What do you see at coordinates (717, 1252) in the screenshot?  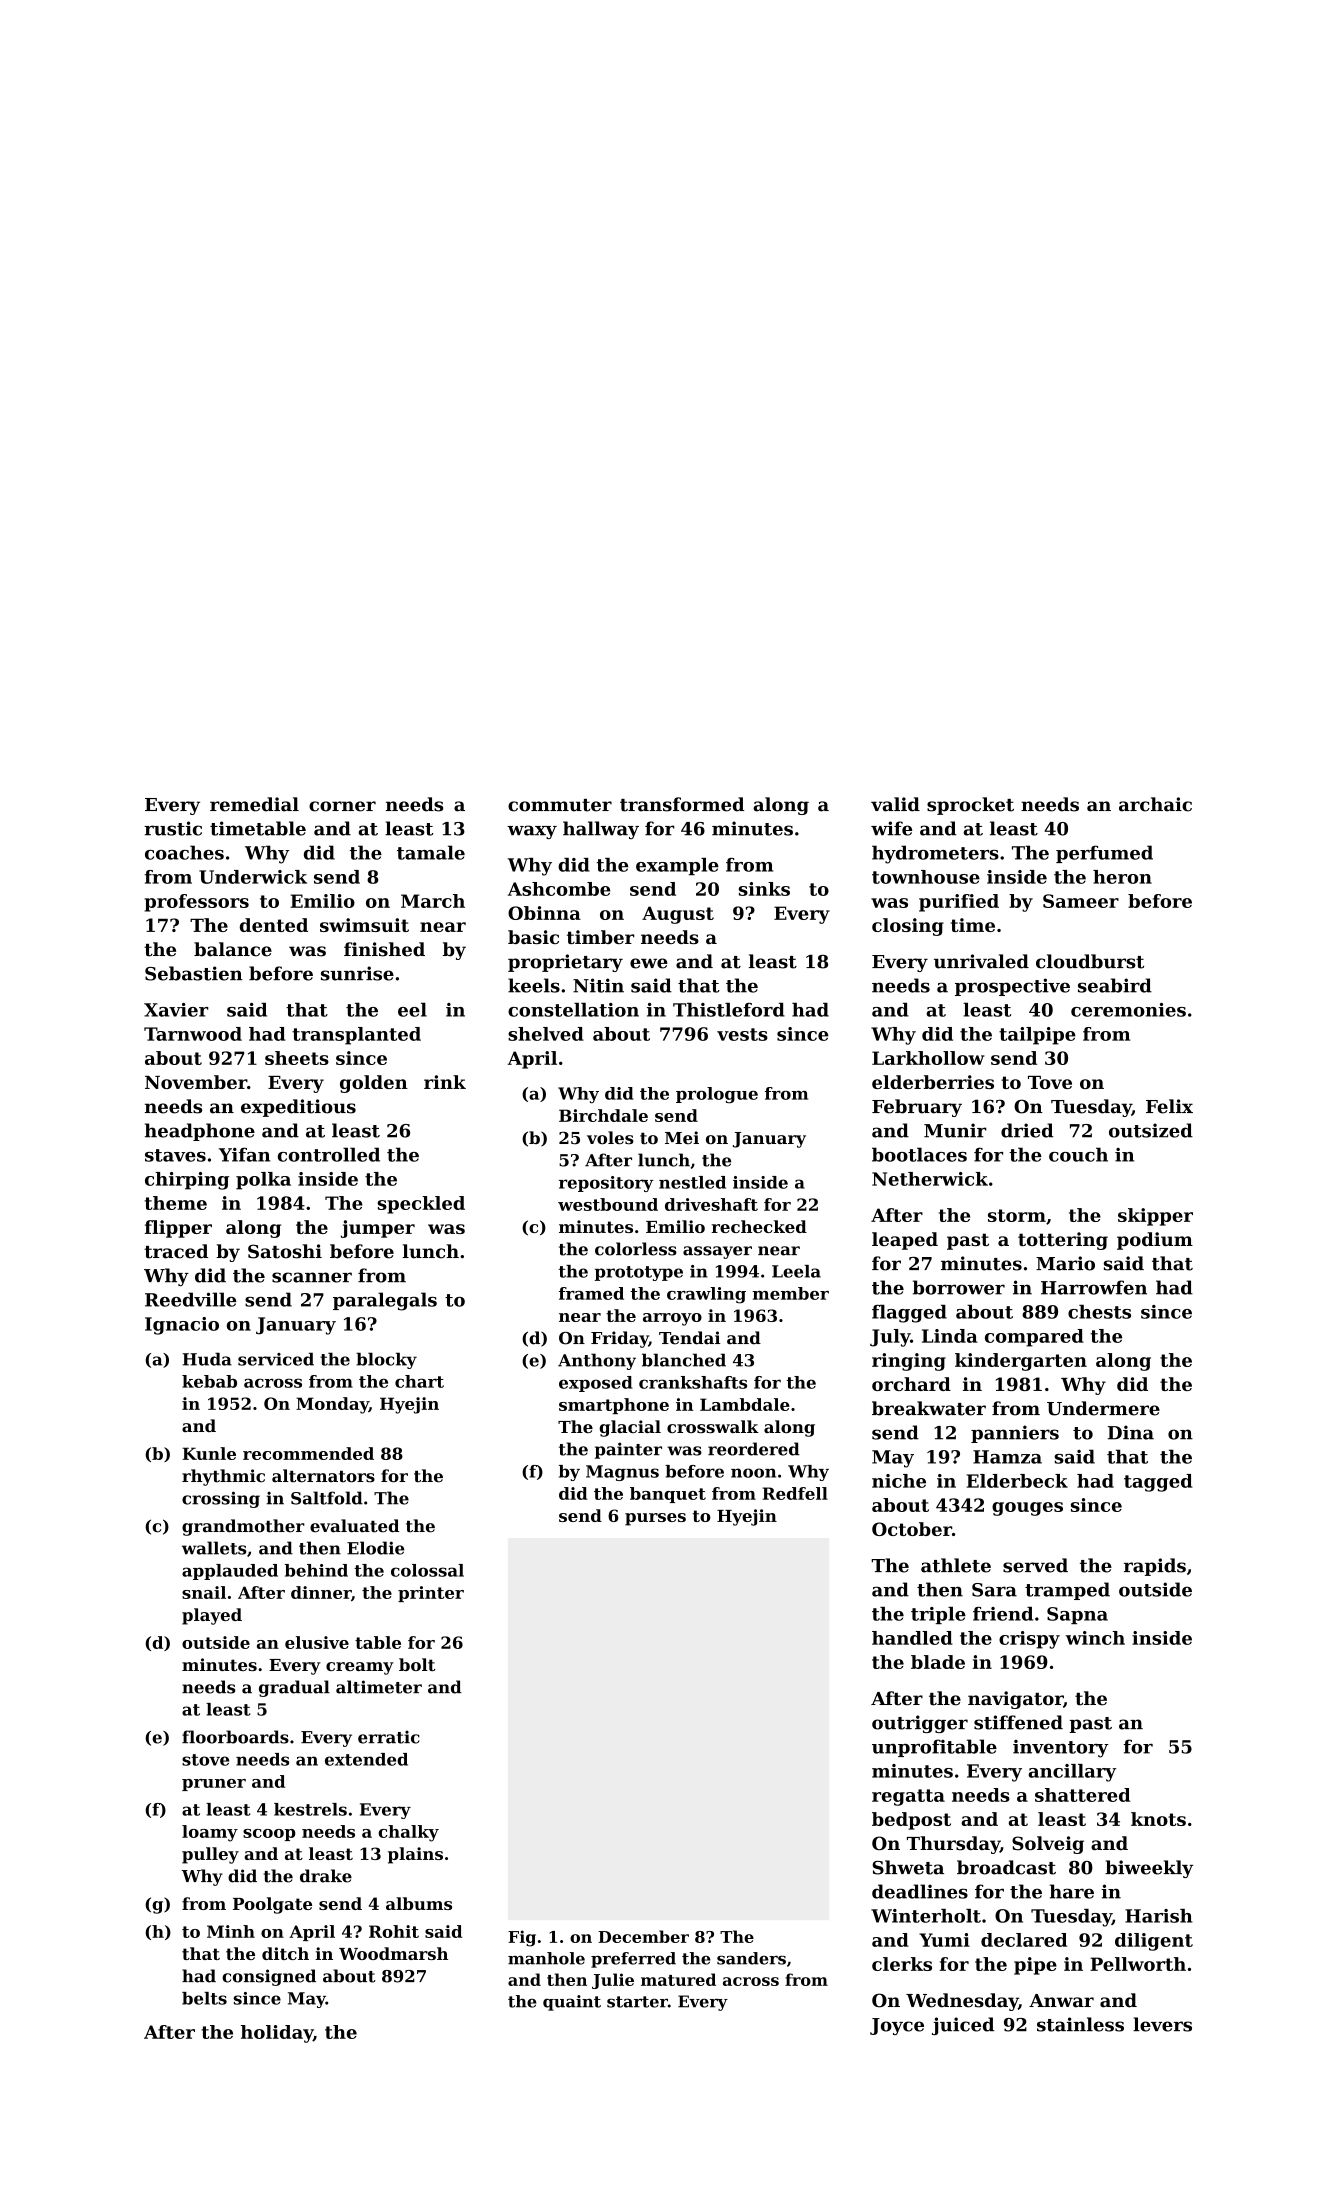 I see `assayer` at bounding box center [717, 1252].
